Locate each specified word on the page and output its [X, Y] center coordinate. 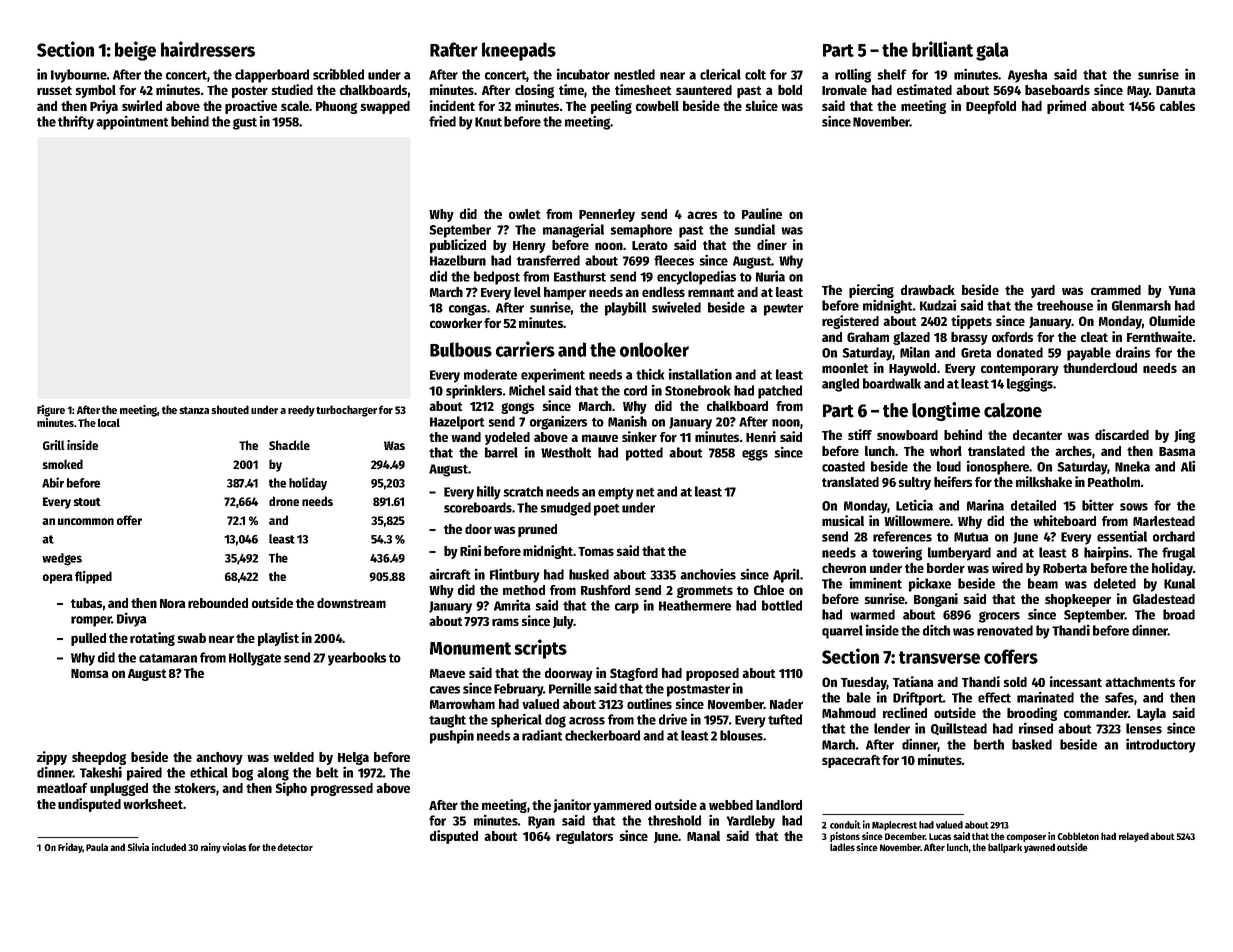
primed [1066, 107]
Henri [761, 436]
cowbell [657, 106]
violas [234, 847]
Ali [1188, 466]
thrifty [76, 123]
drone [284, 501]
